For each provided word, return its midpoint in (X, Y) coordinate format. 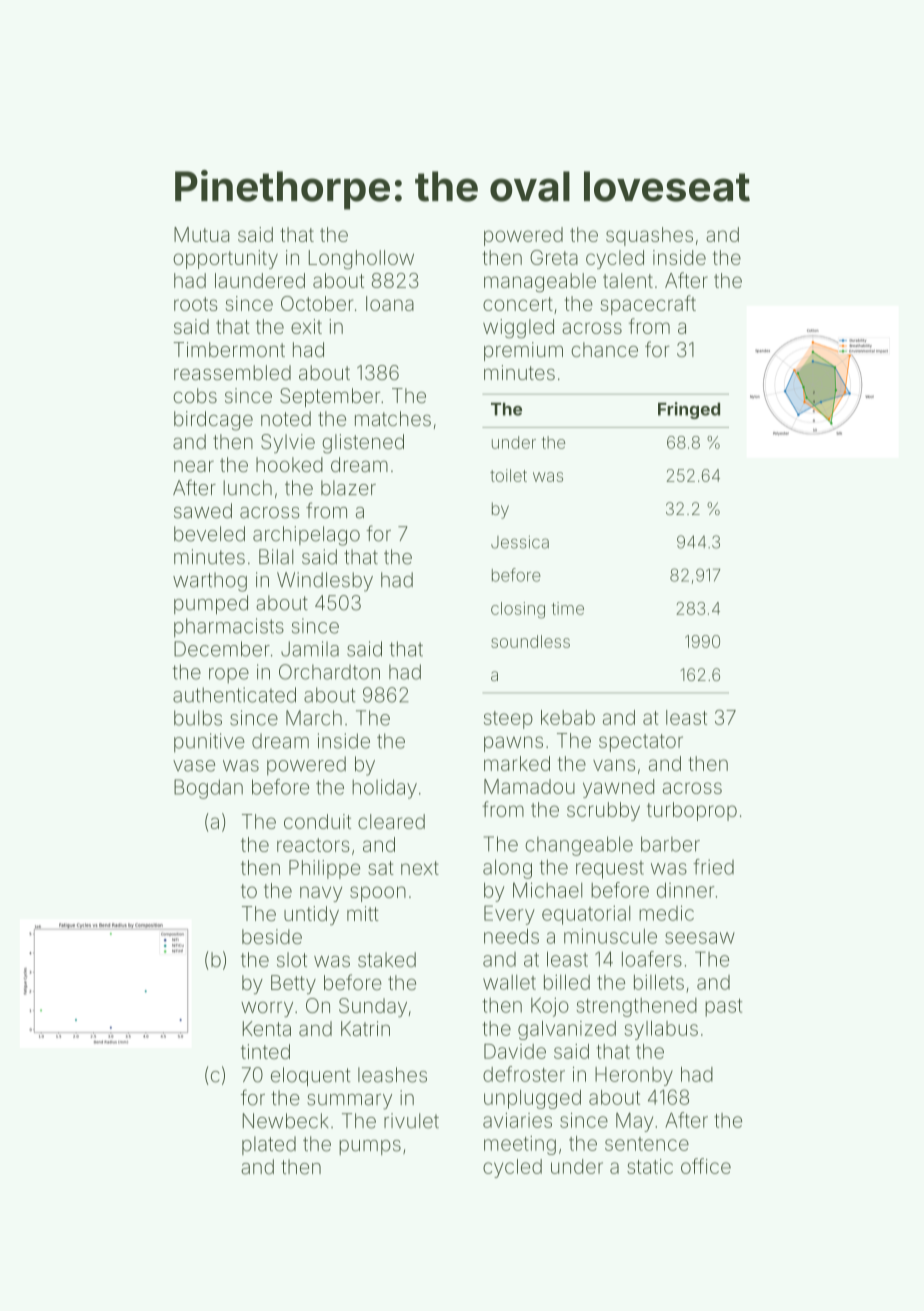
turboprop (692, 811)
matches (393, 418)
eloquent (311, 1077)
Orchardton (329, 672)
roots (196, 304)
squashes (649, 236)
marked (517, 763)
